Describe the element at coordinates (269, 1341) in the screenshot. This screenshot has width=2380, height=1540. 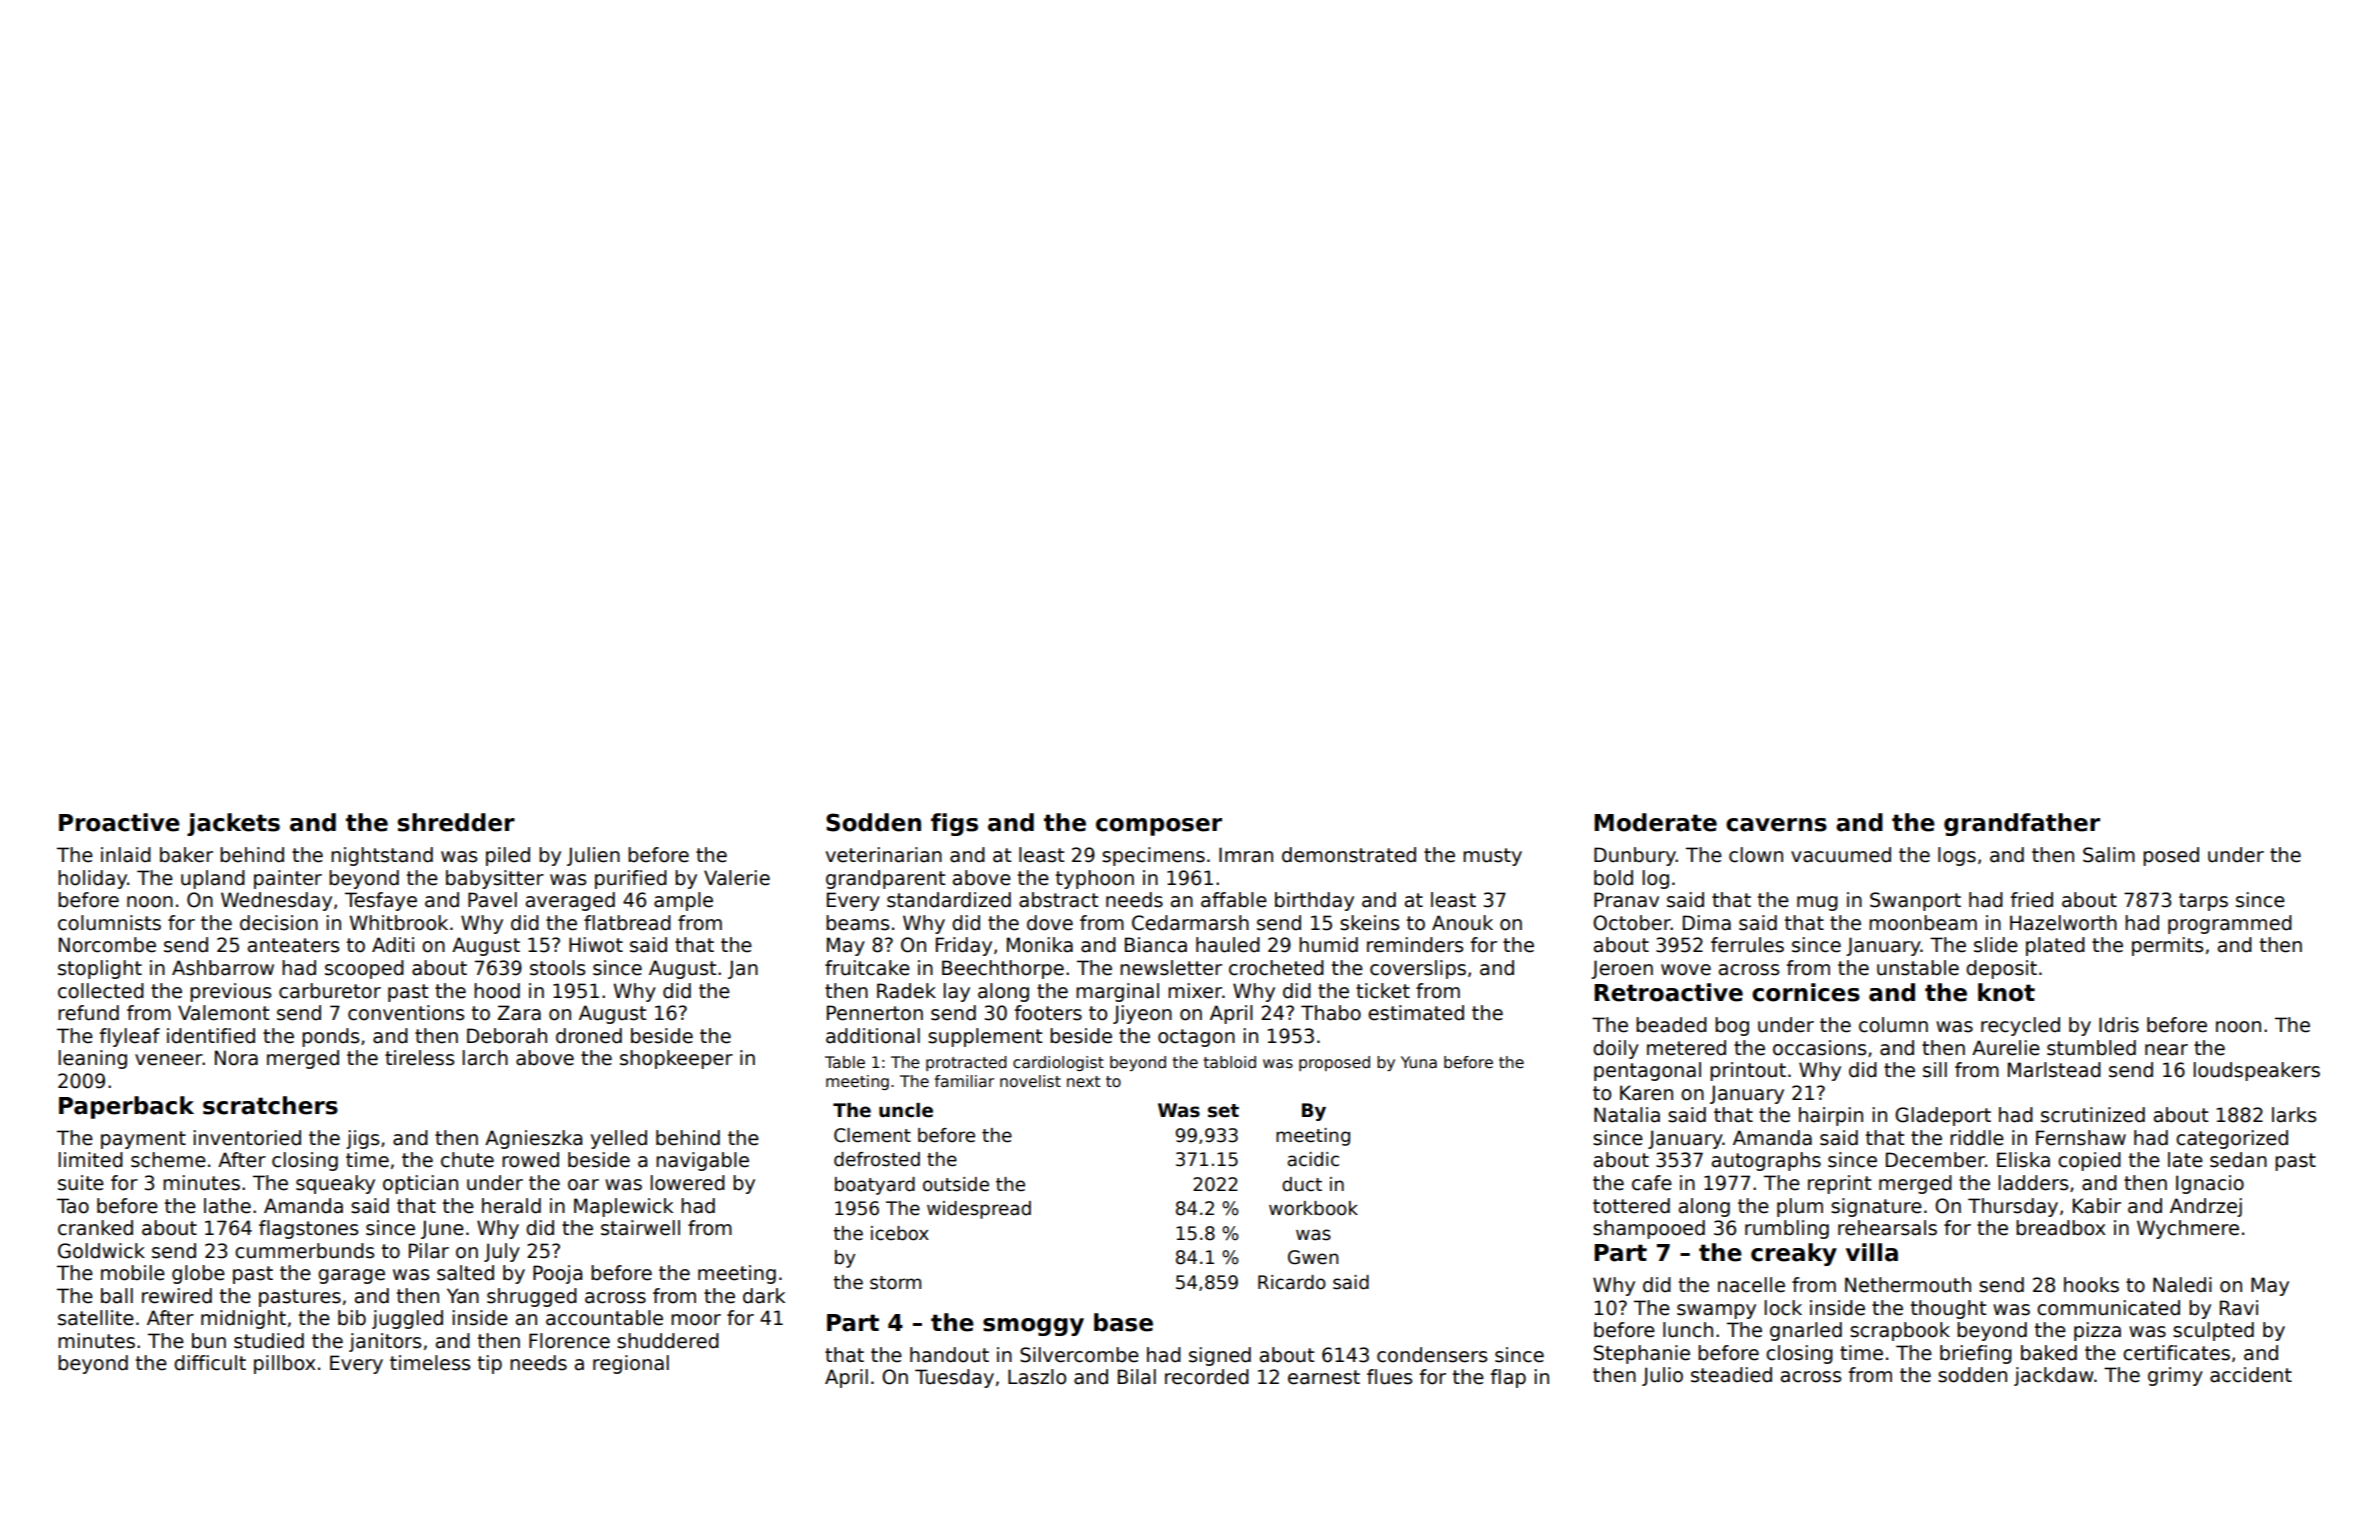
I see `studied` at that location.
